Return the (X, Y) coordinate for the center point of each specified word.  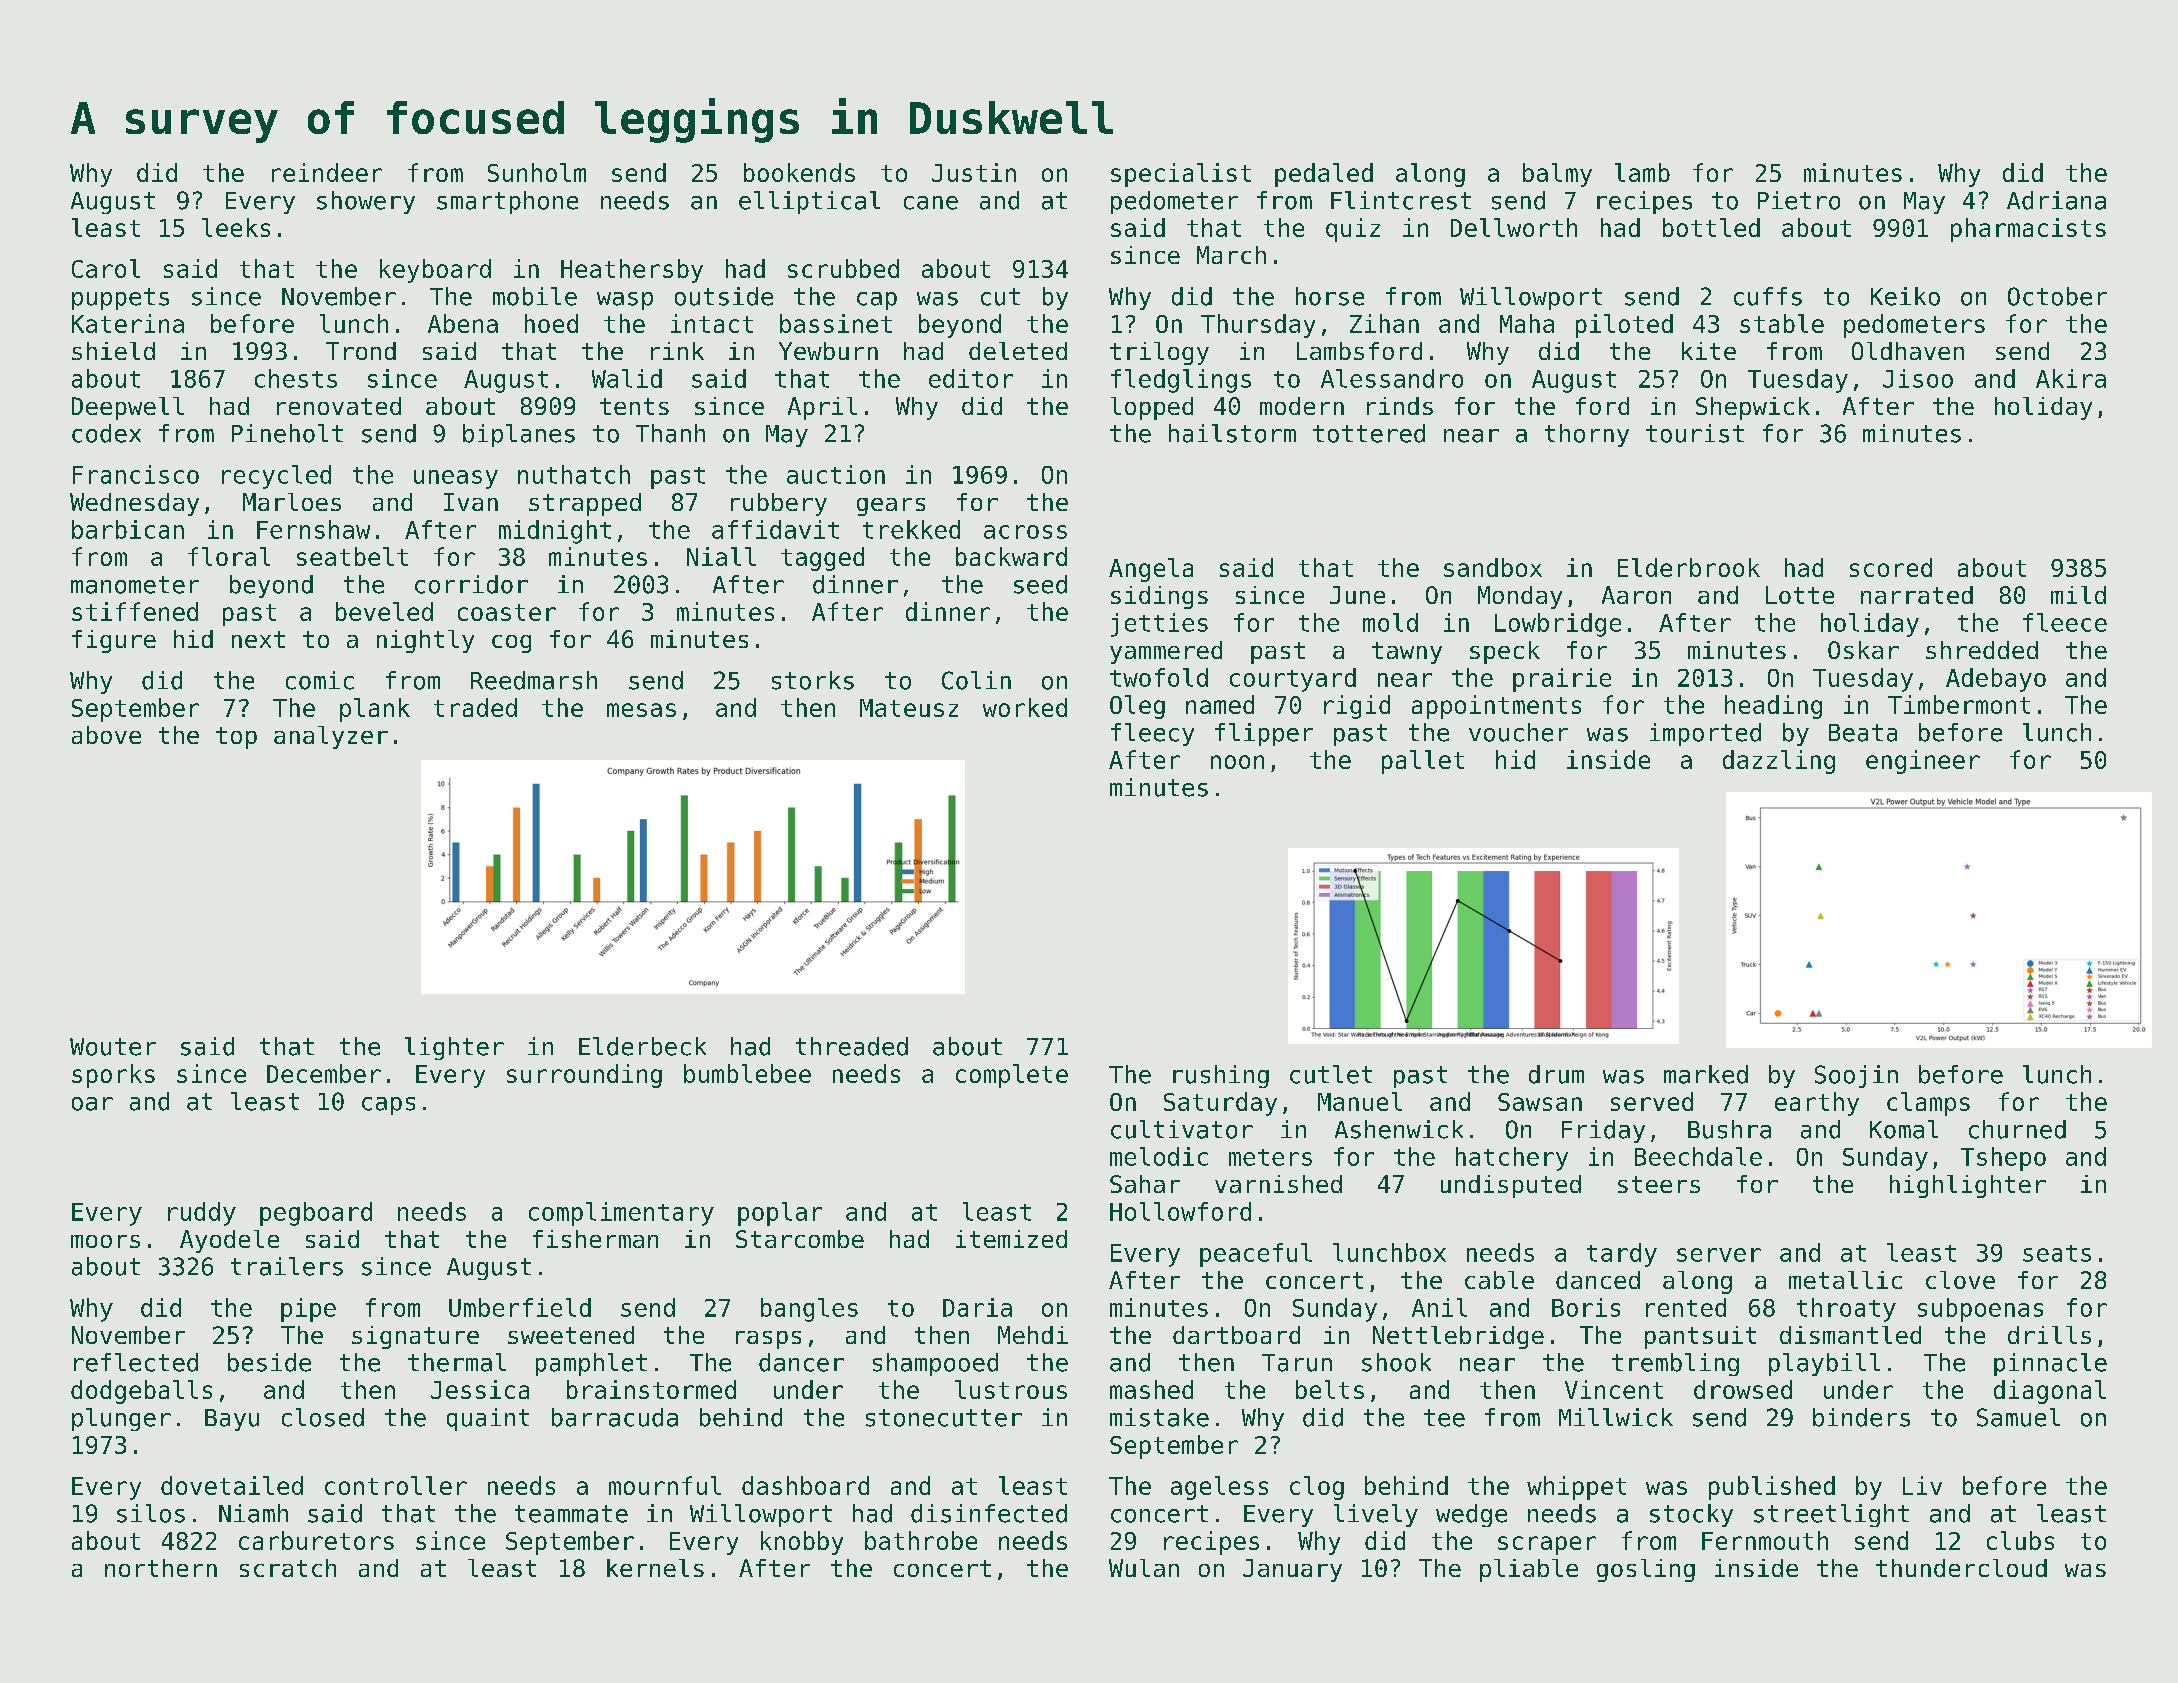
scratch (288, 1568)
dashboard (805, 1485)
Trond (361, 351)
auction (836, 474)
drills (2049, 1335)
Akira (2071, 378)
